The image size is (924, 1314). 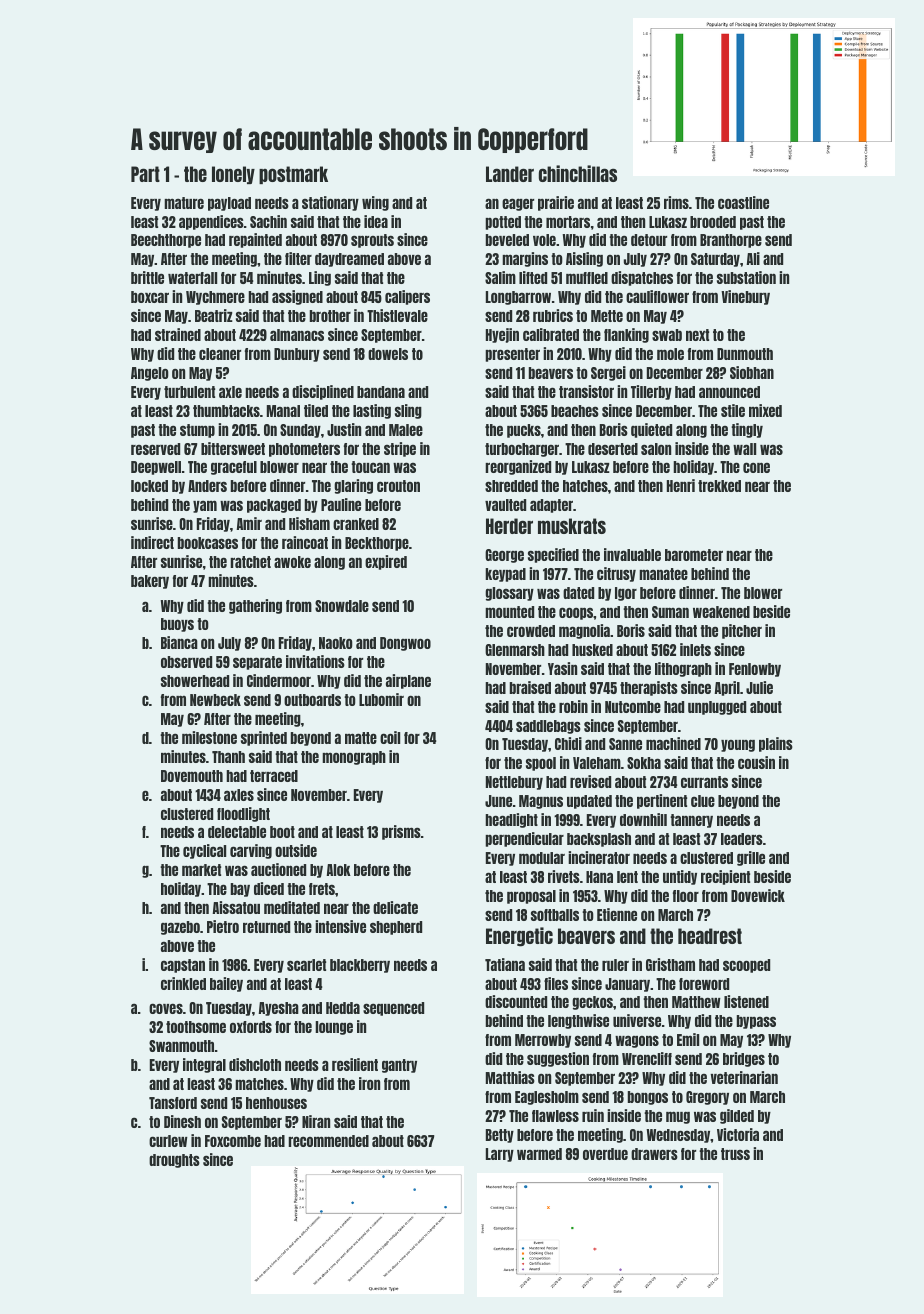 I want to click on idea, so click(x=376, y=221).
